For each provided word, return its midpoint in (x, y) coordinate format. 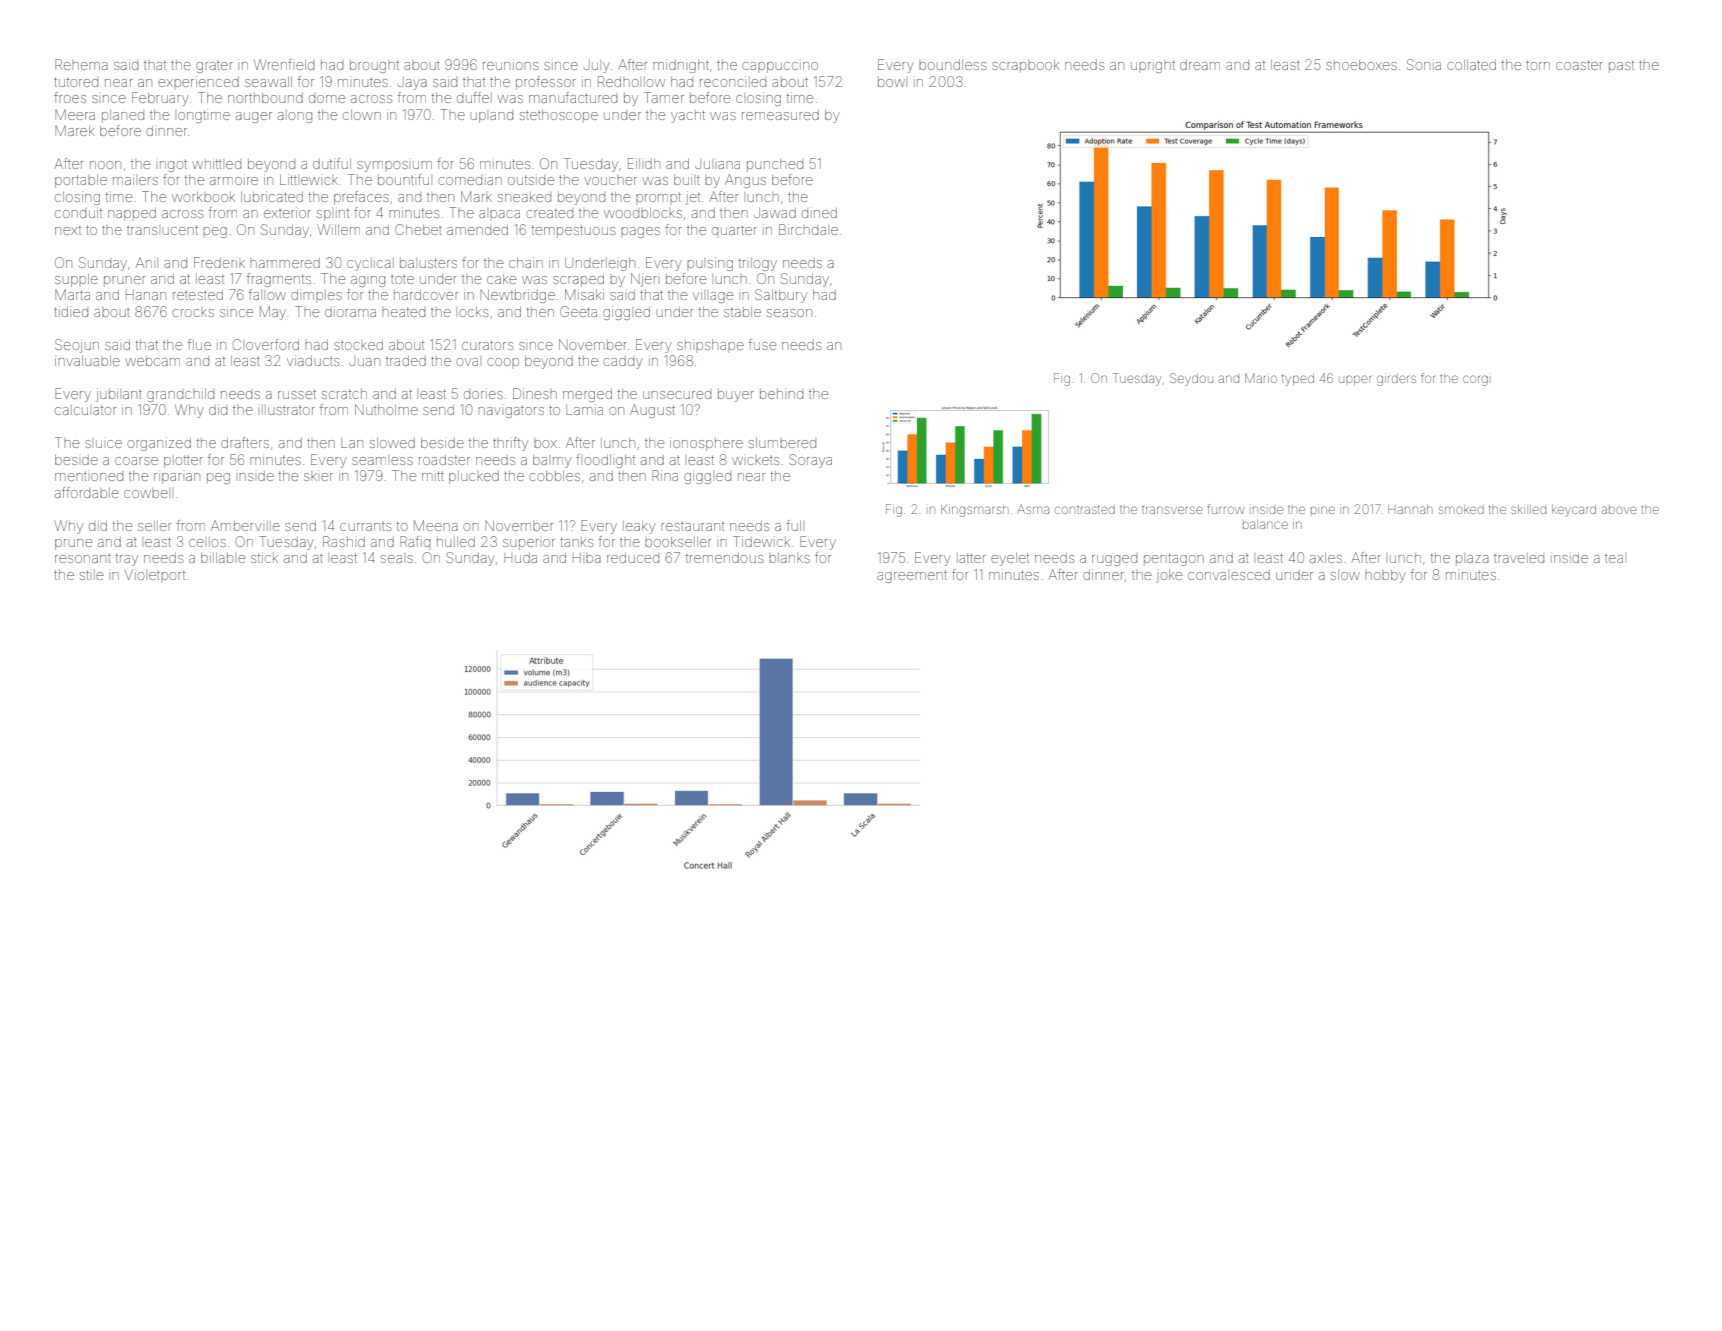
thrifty (510, 444)
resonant (83, 559)
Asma (1033, 509)
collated (1471, 65)
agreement (912, 576)
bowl (891, 82)
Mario (1261, 378)
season (789, 313)
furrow (1226, 509)
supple (76, 280)
